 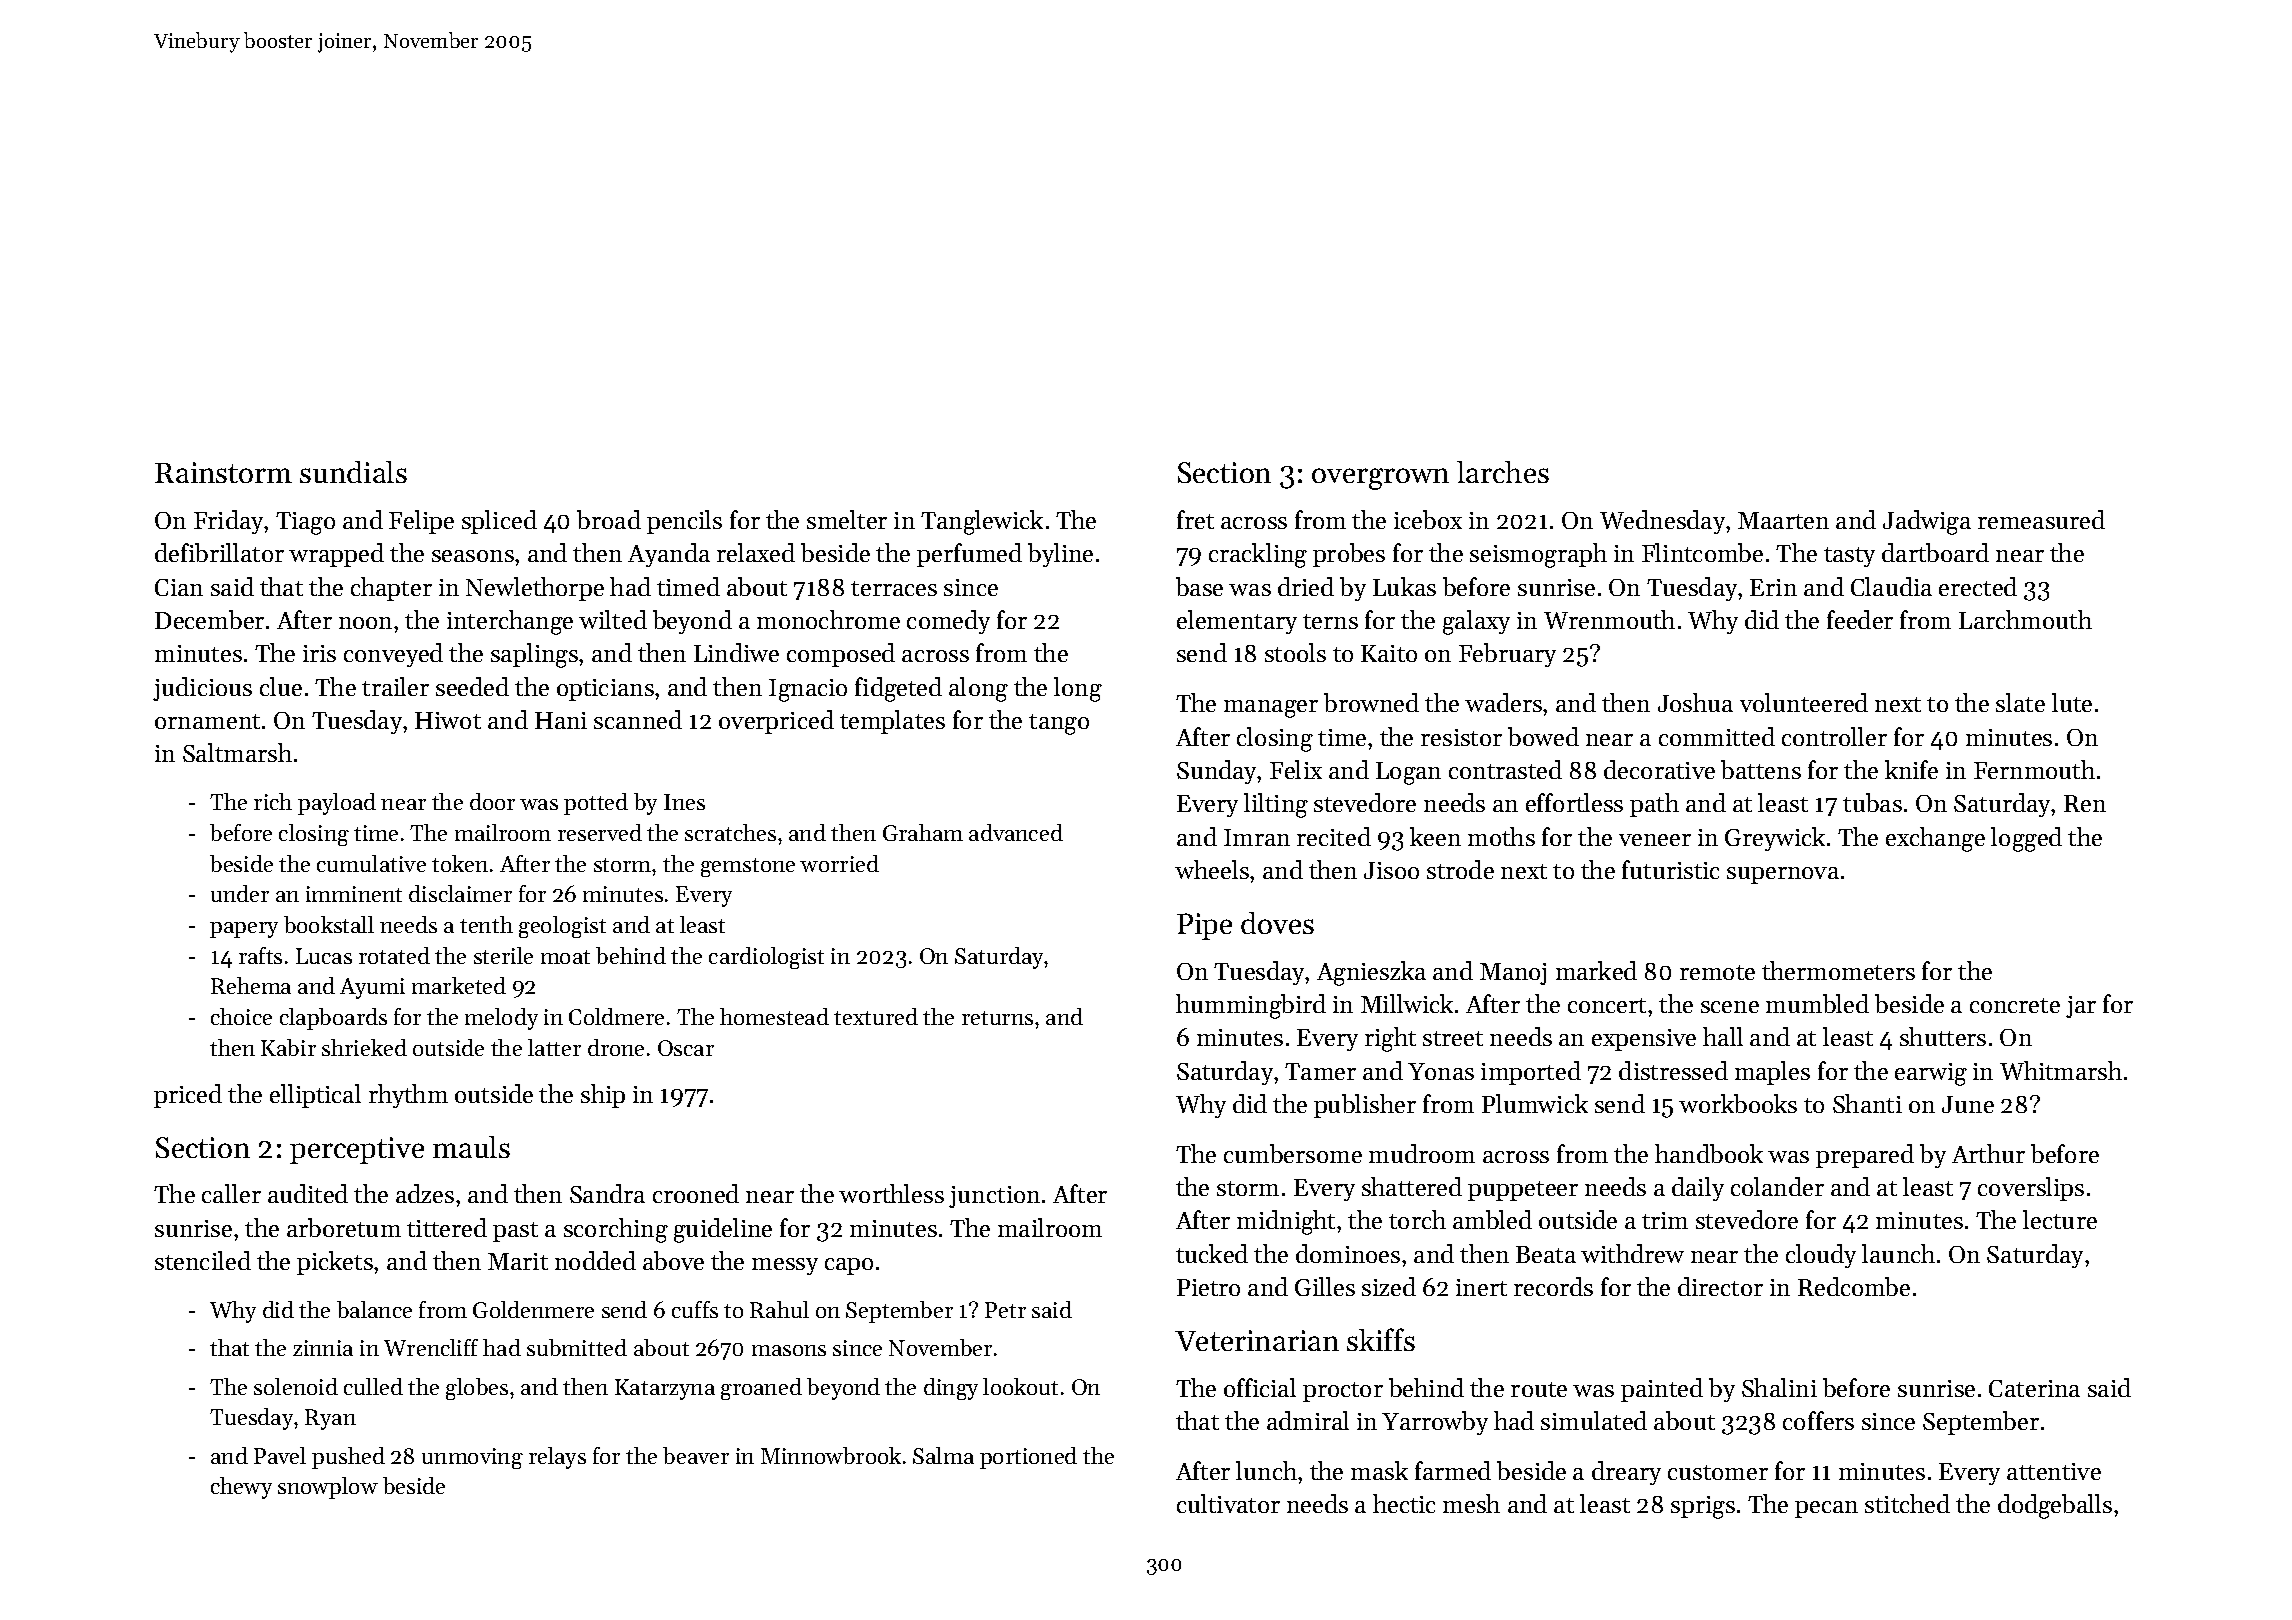 What do you see at coordinates (328, 1488) in the document?
I see `snowplow` at bounding box center [328, 1488].
